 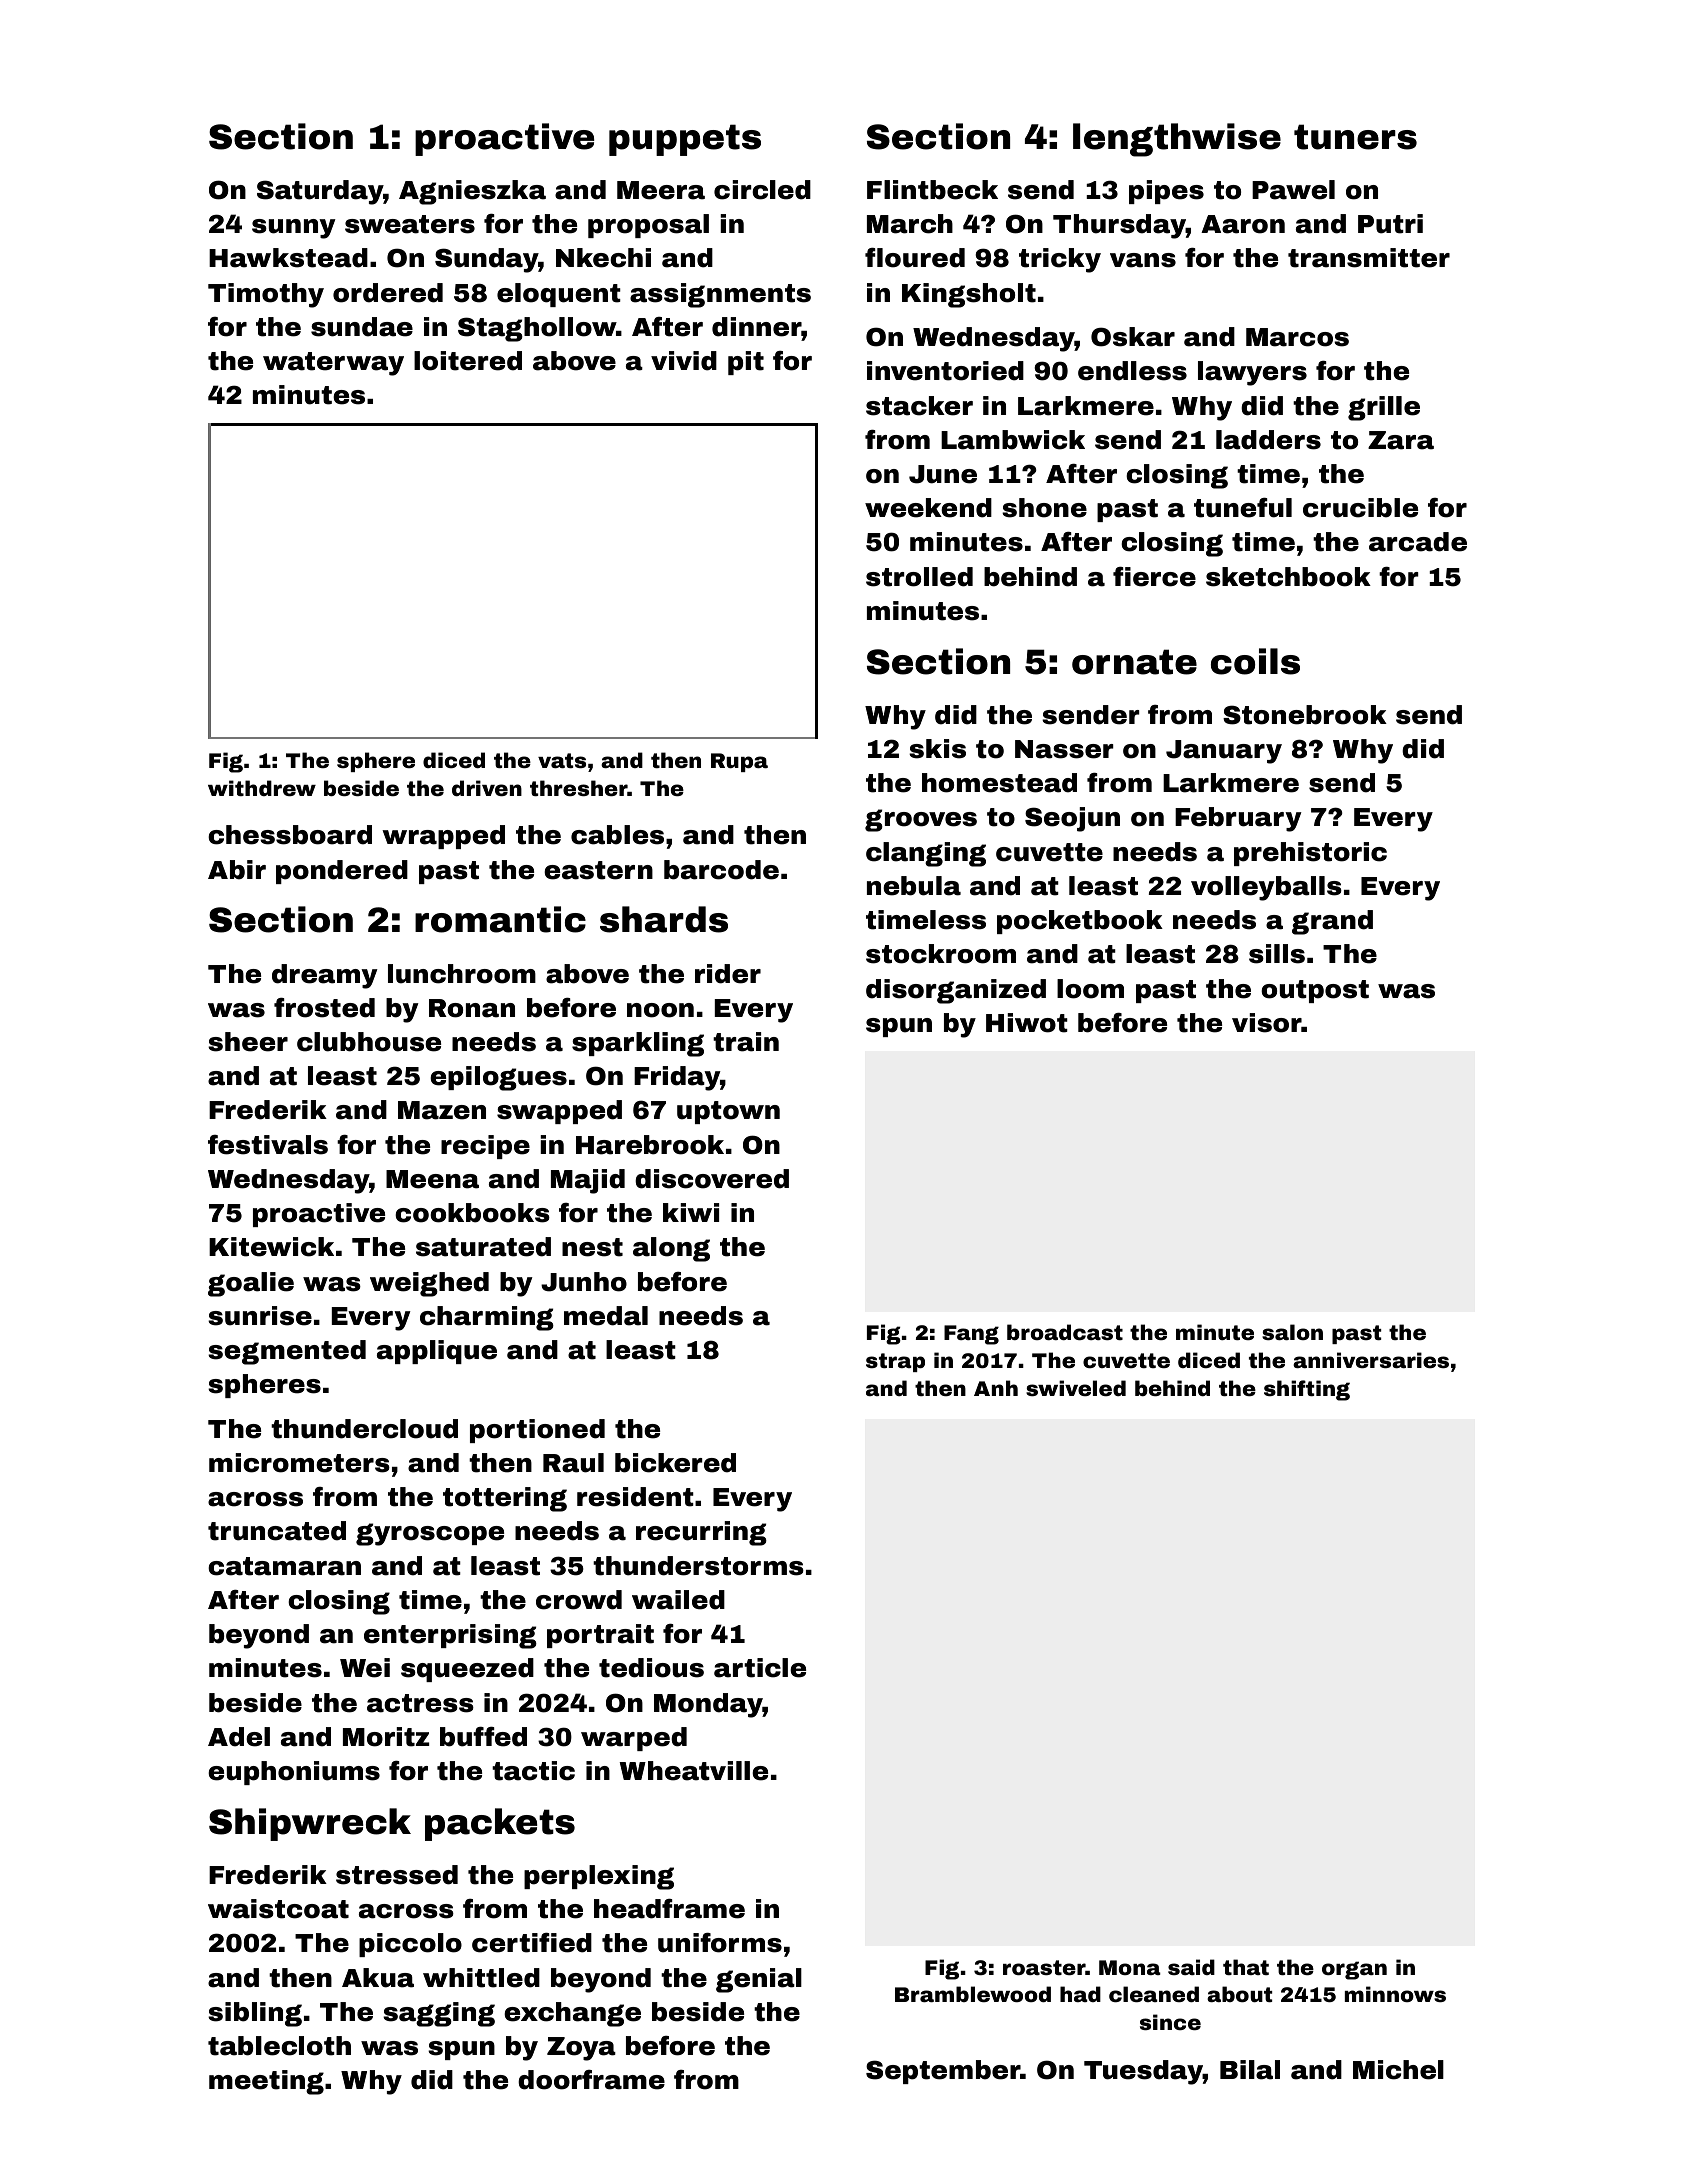 What do you see at coordinates (1177, 140) in the screenshot?
I see `lengthwise` at bounding box center [1177, 140].
